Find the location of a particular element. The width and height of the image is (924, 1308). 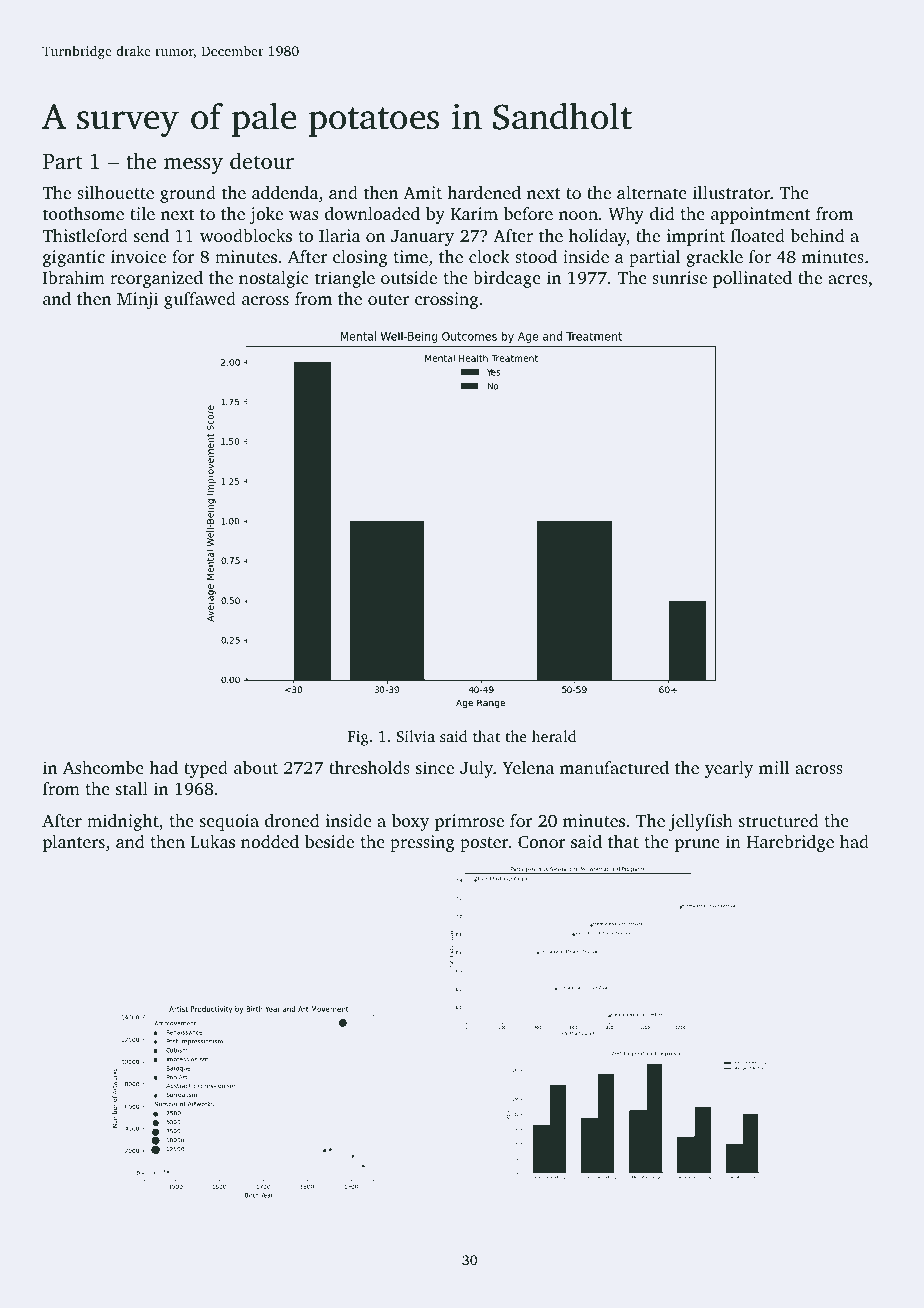

herald is located at coordinates (554, 736).
